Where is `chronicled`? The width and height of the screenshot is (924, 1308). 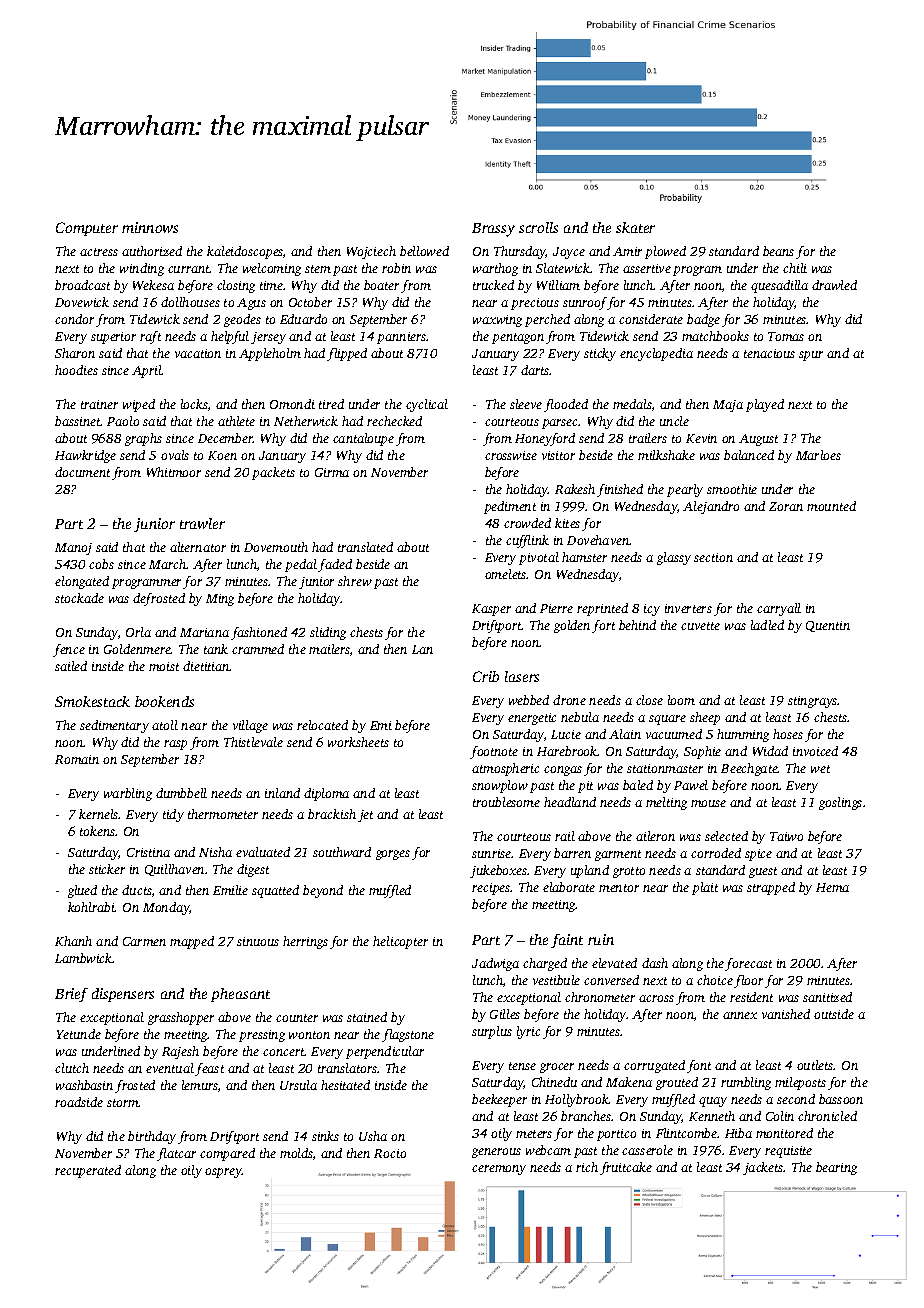 chronicled is located at coordinates (827, 1116).
